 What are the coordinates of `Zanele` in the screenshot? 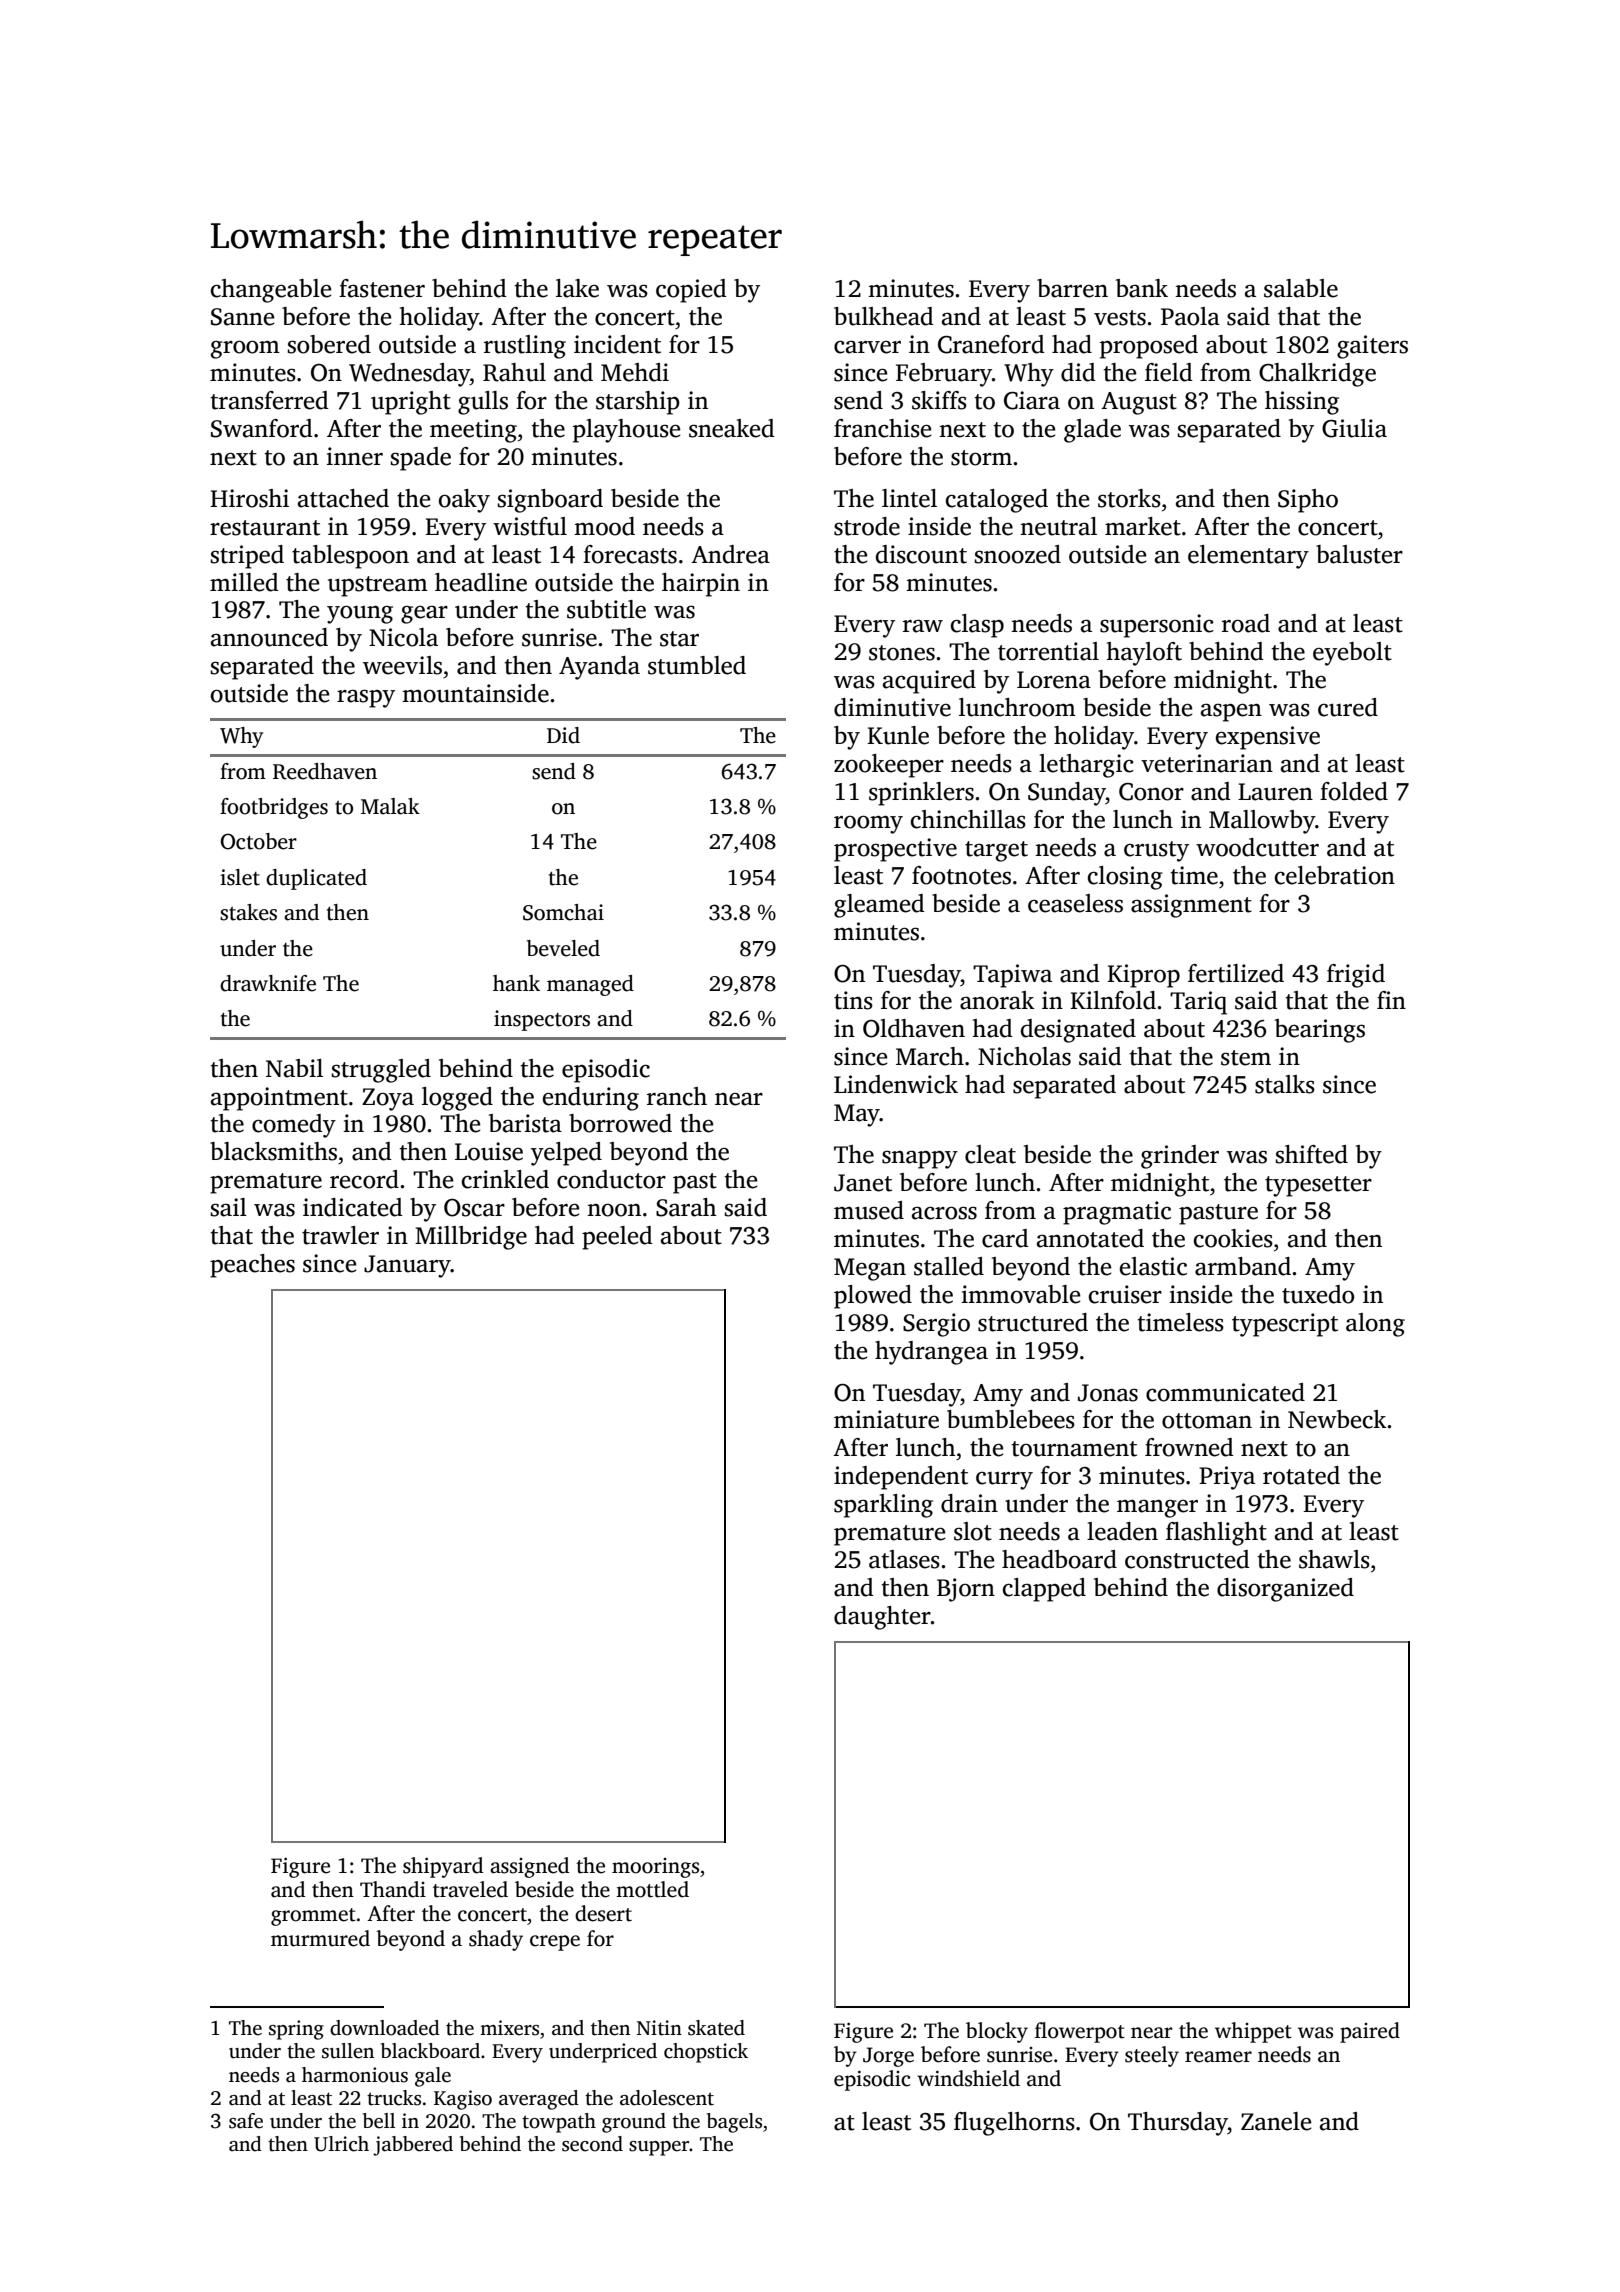 It's located at (1276, 2121).
